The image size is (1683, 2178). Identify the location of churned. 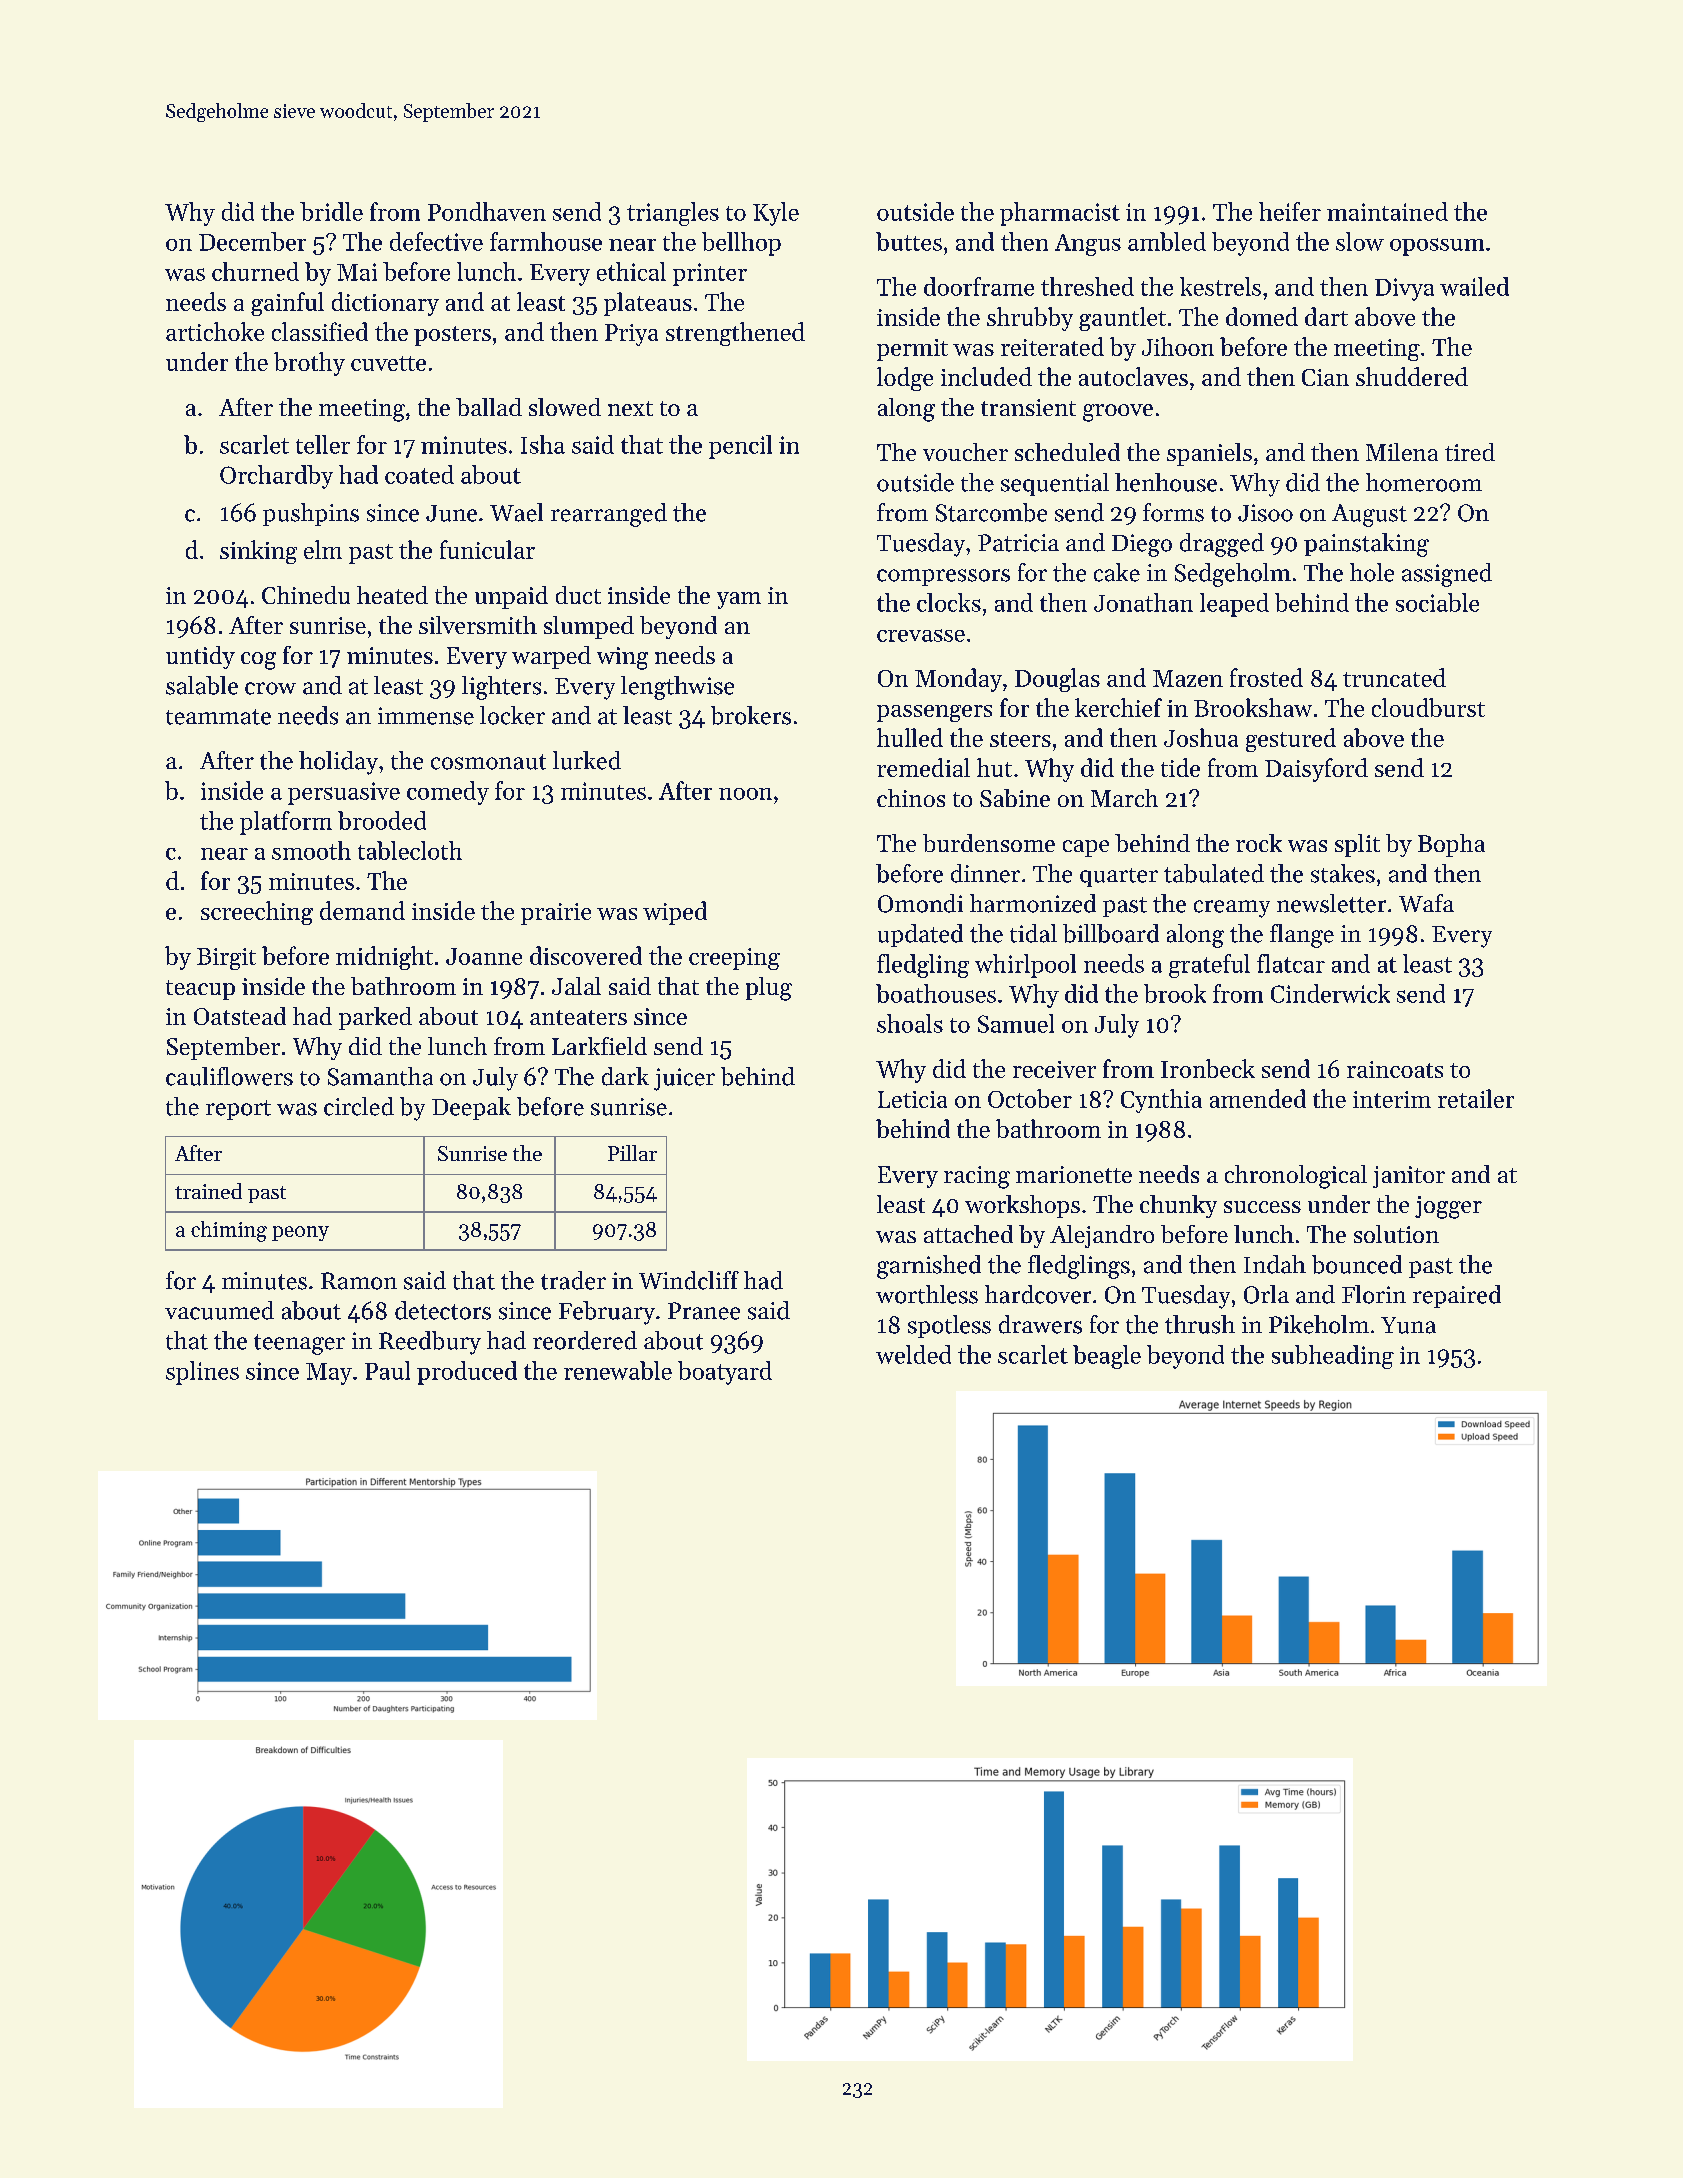
(255, 271).
